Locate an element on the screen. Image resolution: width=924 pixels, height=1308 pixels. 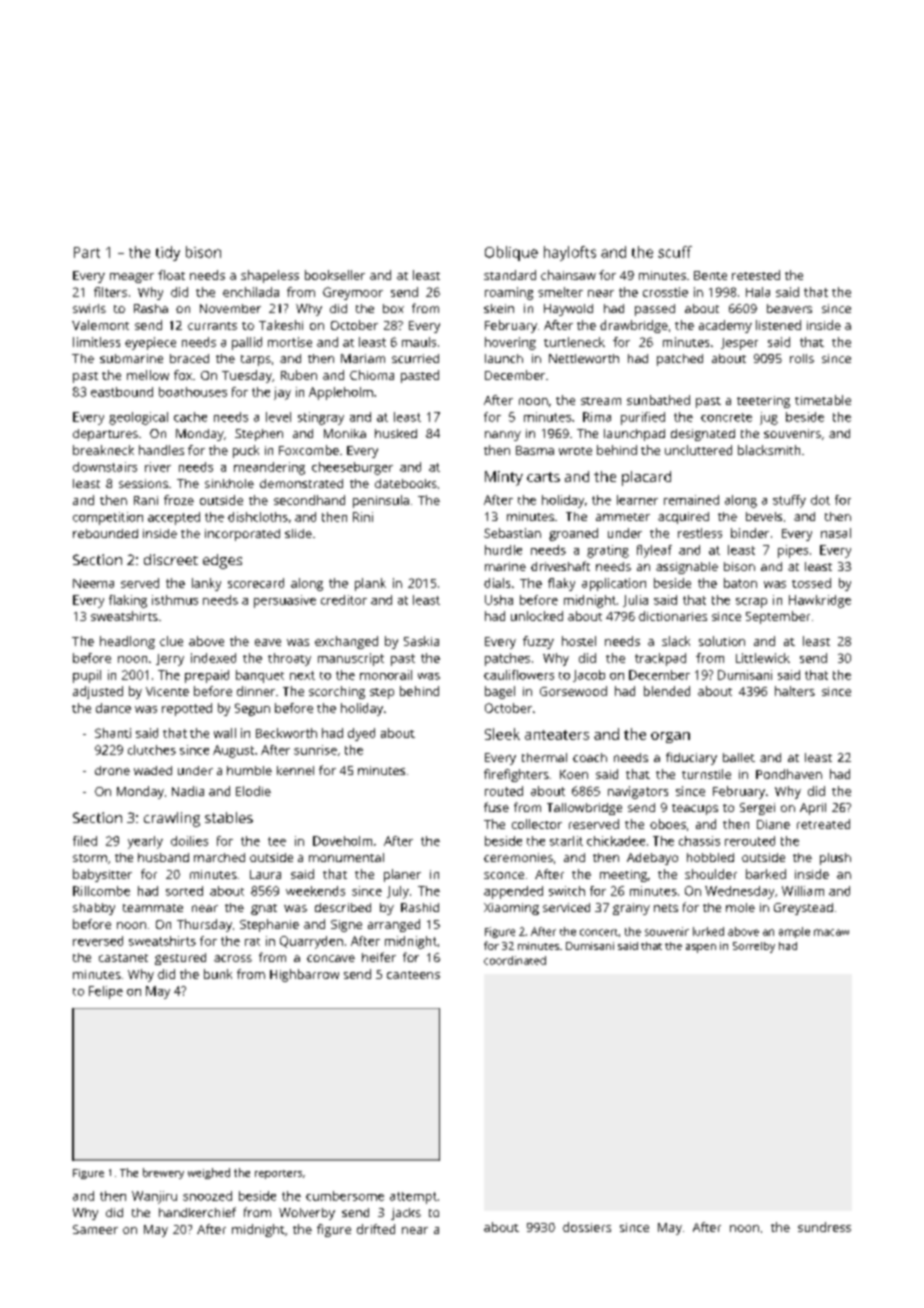
plank is located at coordinates (370, 584).
